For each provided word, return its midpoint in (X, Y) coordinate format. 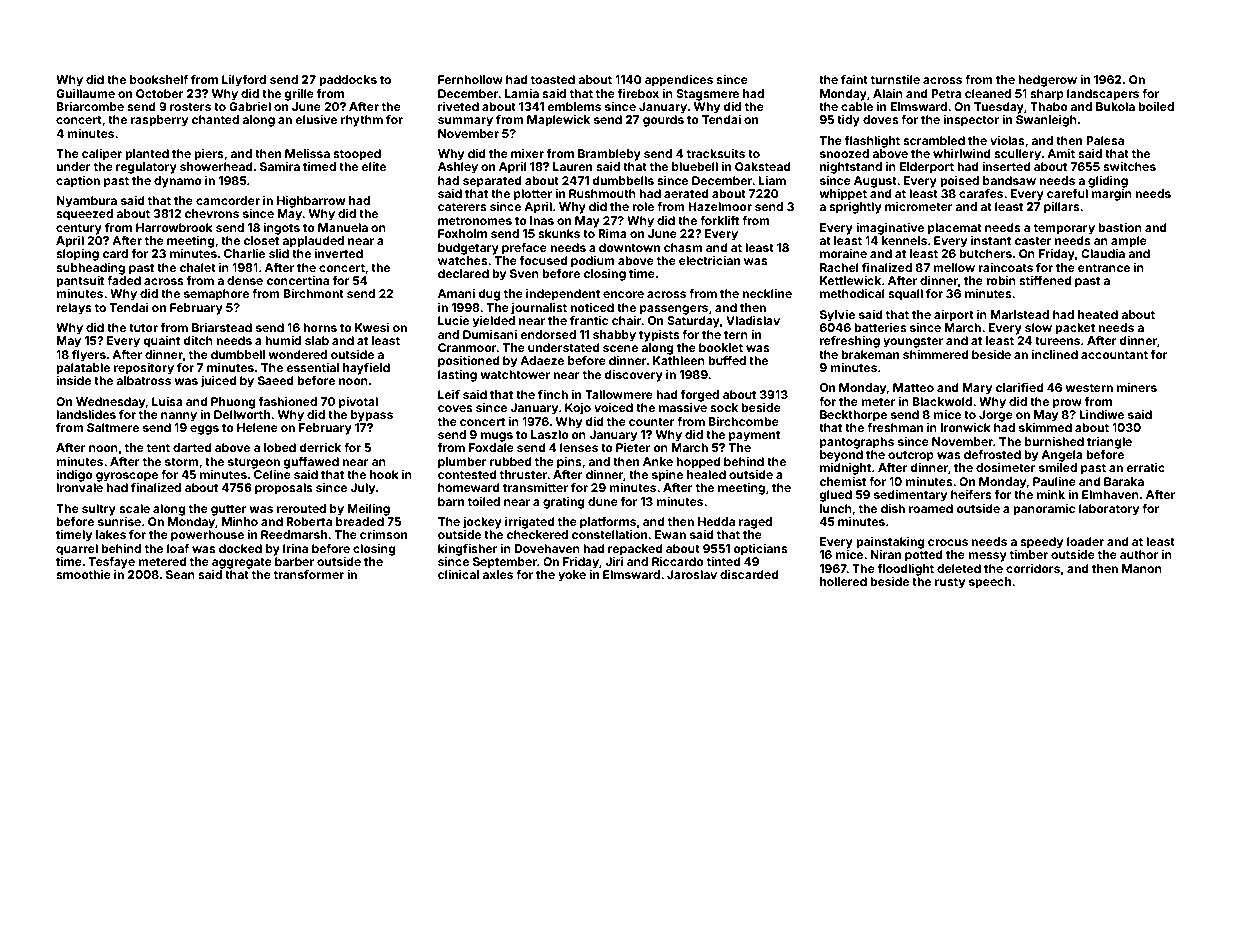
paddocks (348, 81)
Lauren (572, 166)
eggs (204, 430)
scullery (1017, 155)
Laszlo (550, 434)
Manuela (343, 227)
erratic (1145, 467)
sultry (99, 510)
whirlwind (962, 153)
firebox (638, 93)
